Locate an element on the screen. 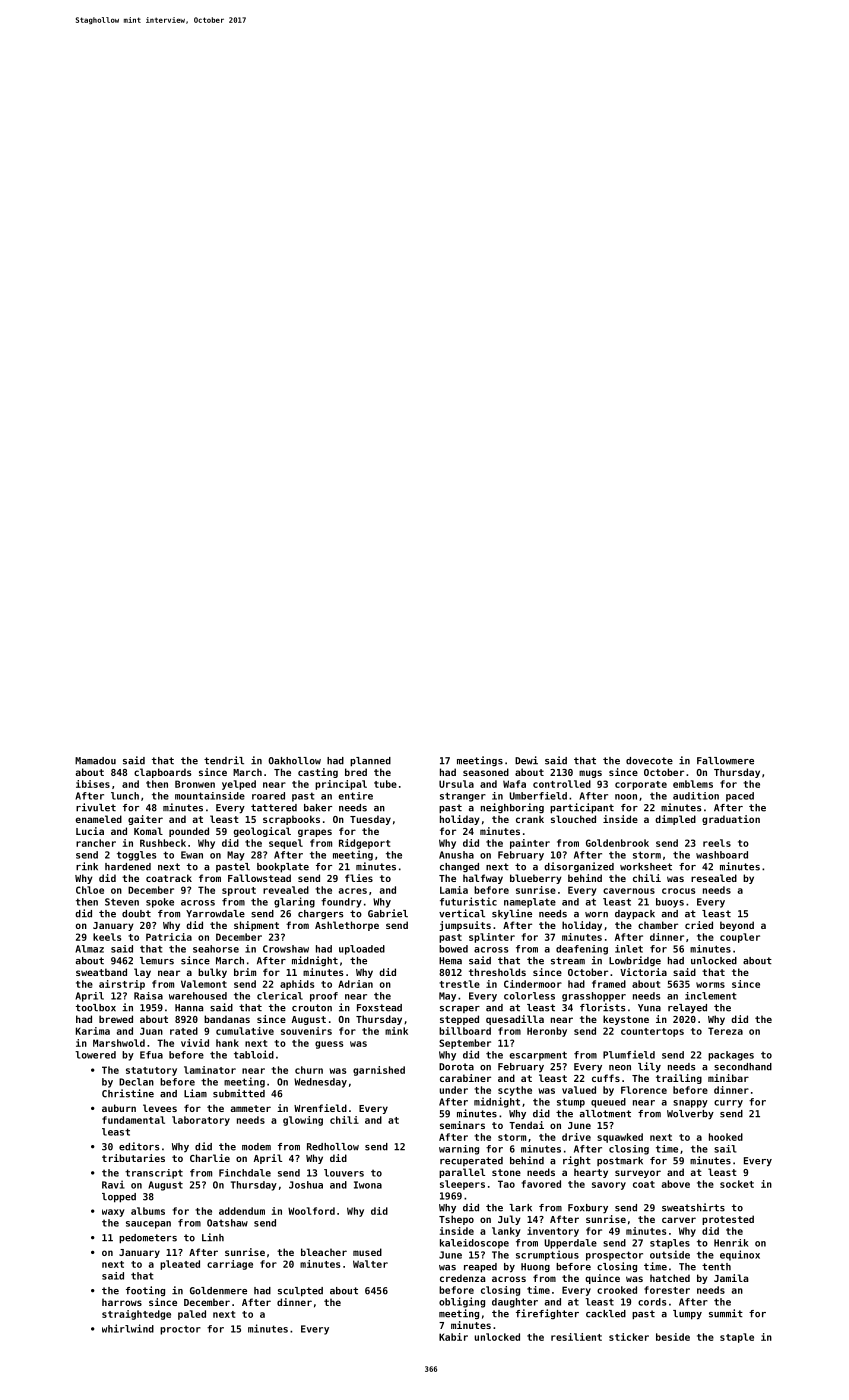 The image size is (849, 1400). uploaded is located at coordinates (362, 950).
